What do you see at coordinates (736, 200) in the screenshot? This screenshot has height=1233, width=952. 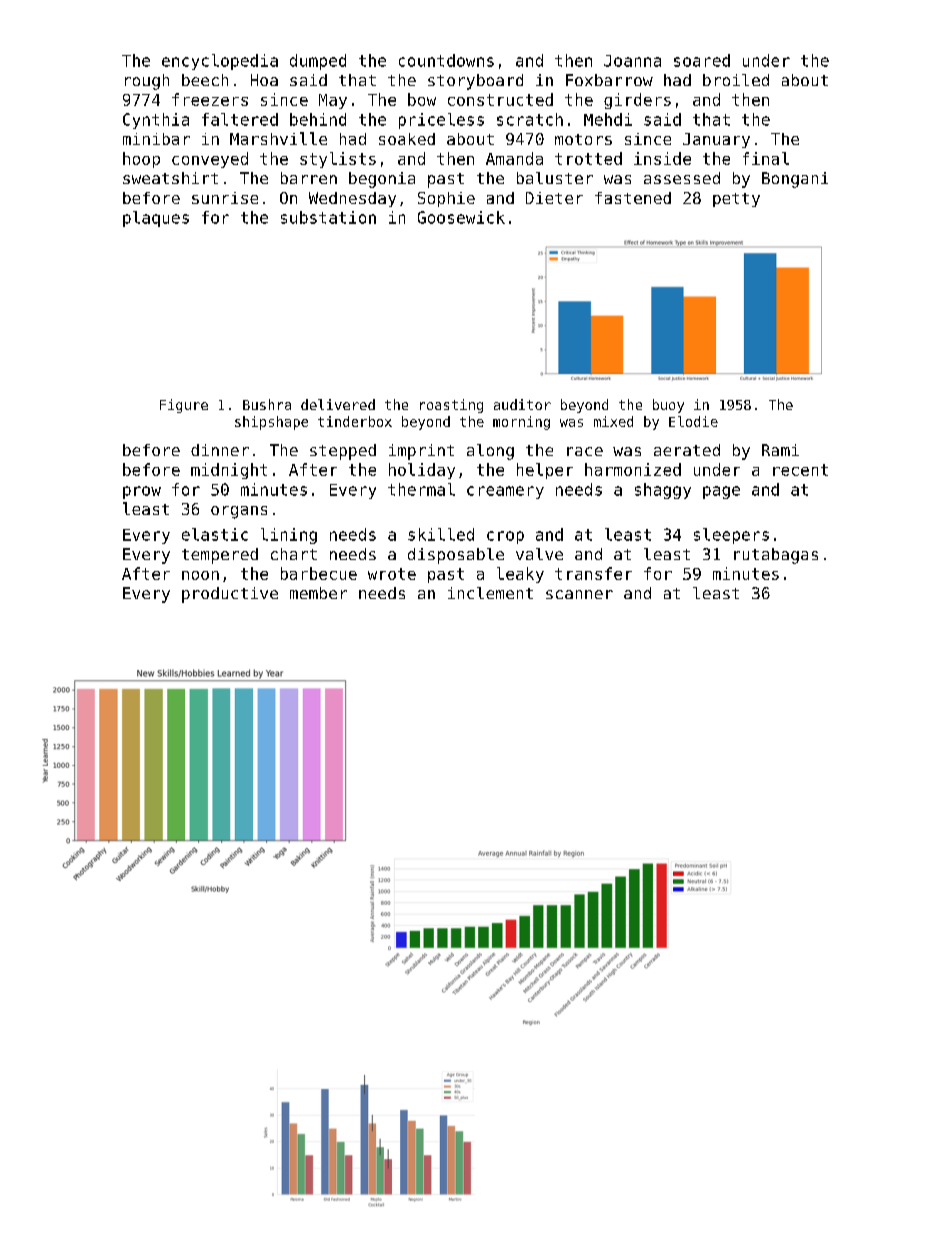 I see `petty` at bounding box center [736, 200].
